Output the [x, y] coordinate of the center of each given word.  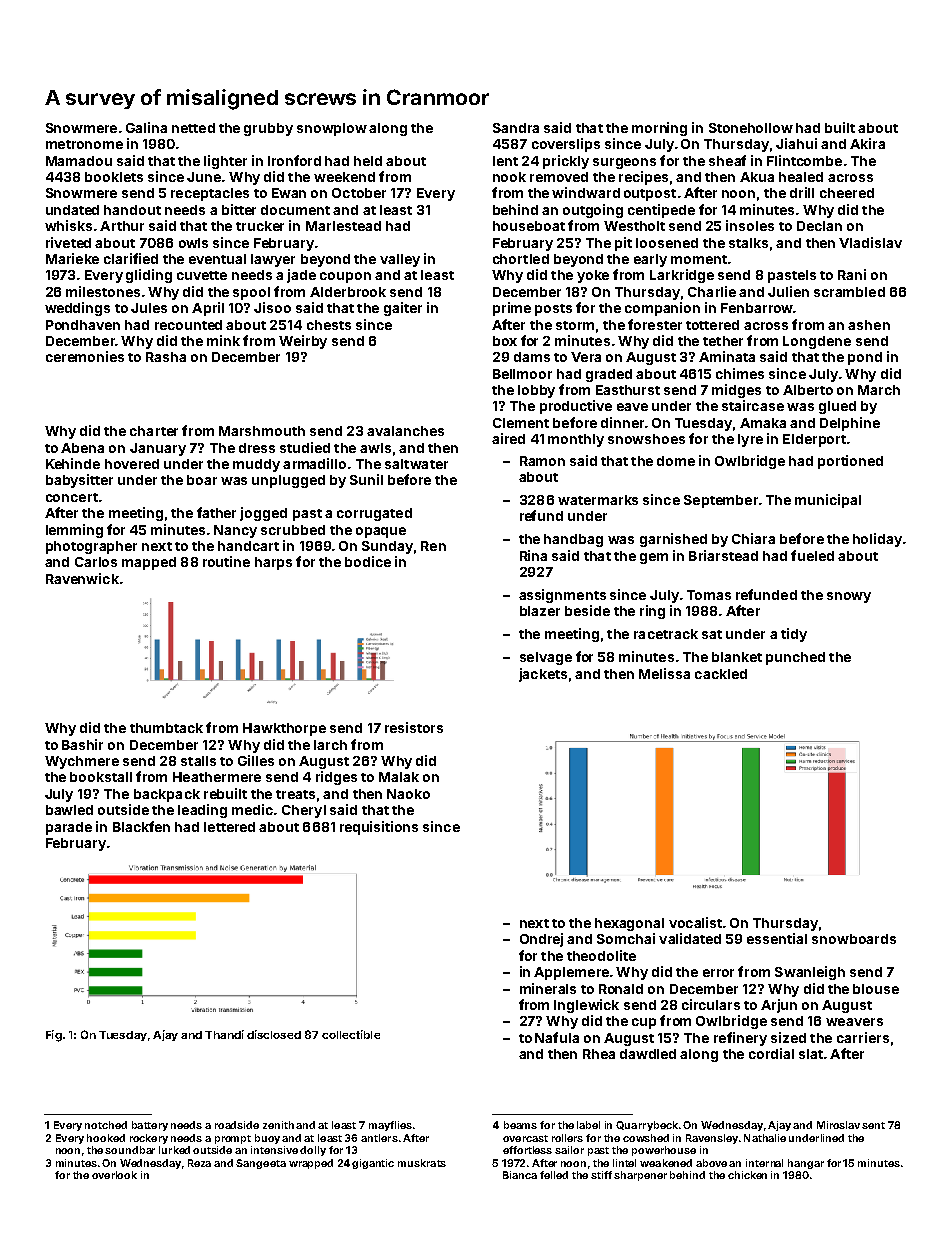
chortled [521, 259]
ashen [869, 325]
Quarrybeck [647, 1126]
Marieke [72, 258]
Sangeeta [261, 1164]
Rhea [599, 1054]
